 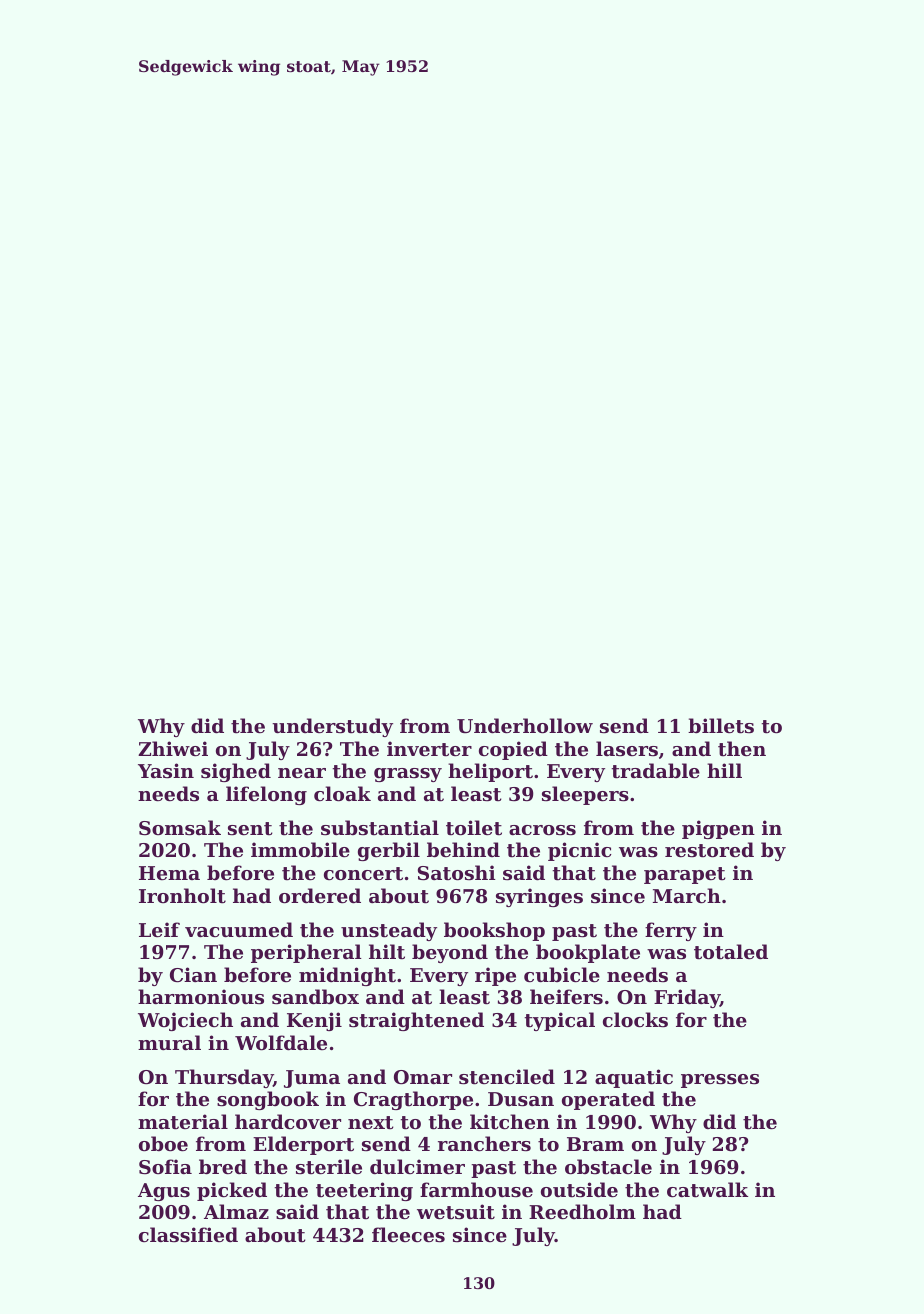 I want to click on heifers, so click(x=566, y=996).
